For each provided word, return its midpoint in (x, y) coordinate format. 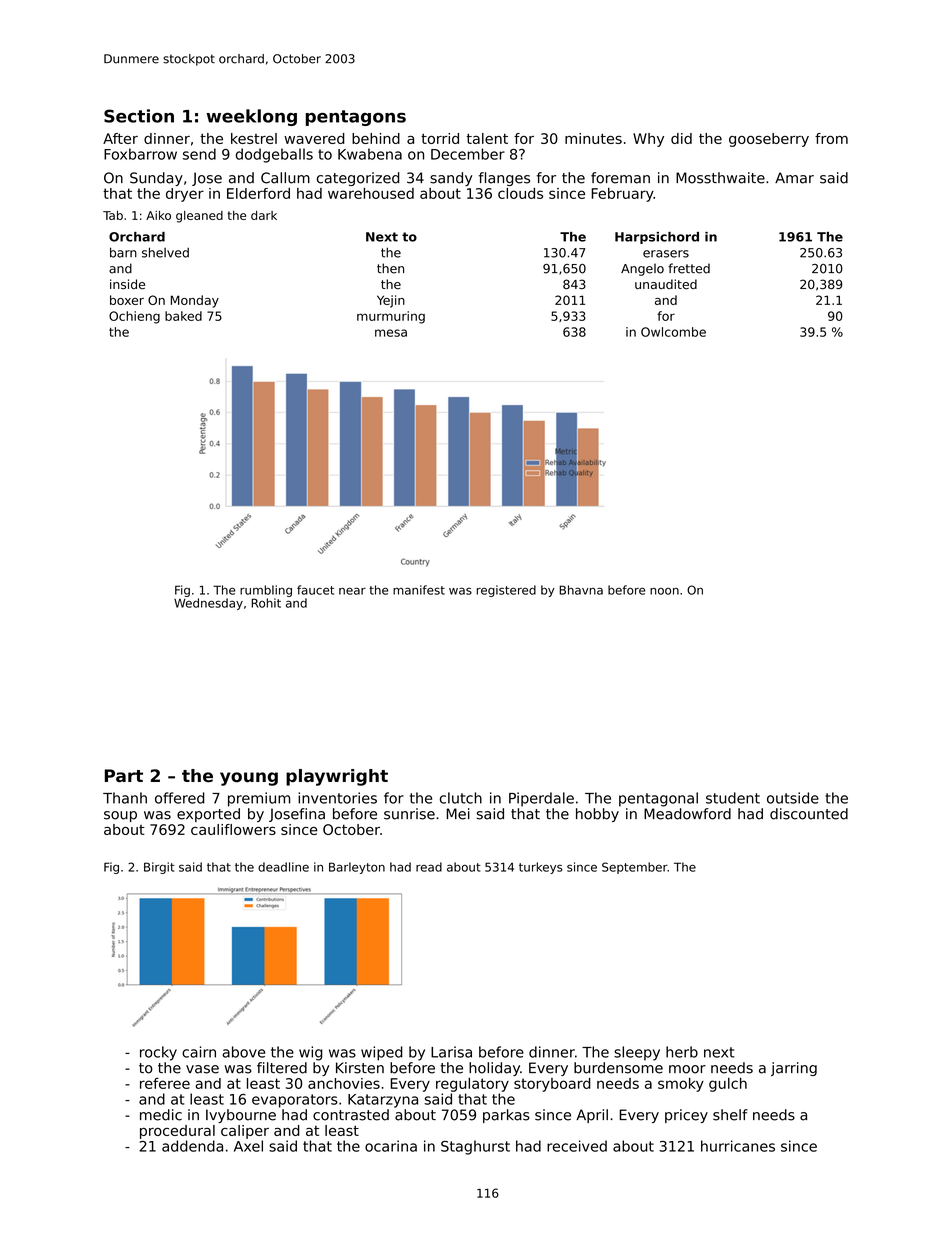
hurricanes (738, 1146)
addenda (192, 1146)
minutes (593, 138)
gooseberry (769, 140)
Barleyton (357, 868)
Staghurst (475, 1147)
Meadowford (687, 814)
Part (124, 776)
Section (139, 116)
